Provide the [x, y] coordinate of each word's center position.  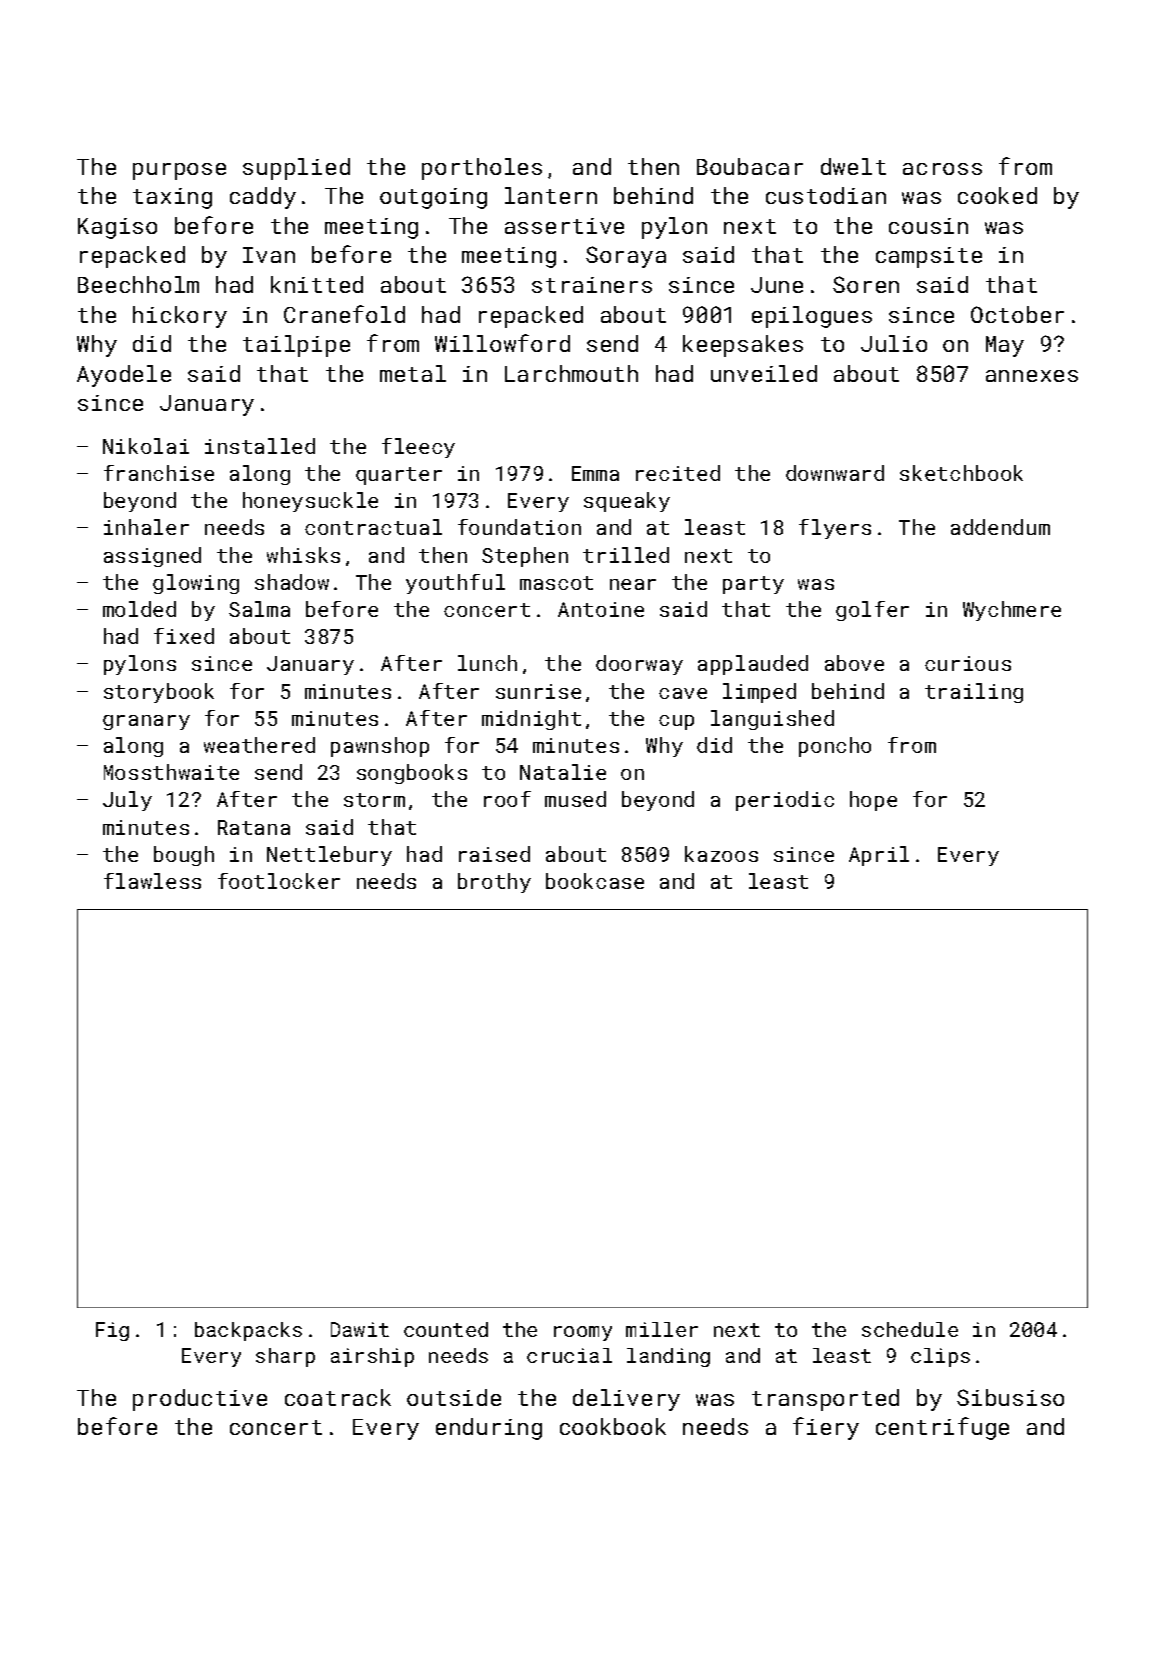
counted [446, 1329]
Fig [112, 1331]
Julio [894, 343]
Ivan [269, 255]
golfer [872, 611]
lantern [551, 195]
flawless [152, 881]
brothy [494, 883]
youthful [455, 584]
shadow [292, 582]
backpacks [248, 1331]
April [879, 856]
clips [940, 1357]
